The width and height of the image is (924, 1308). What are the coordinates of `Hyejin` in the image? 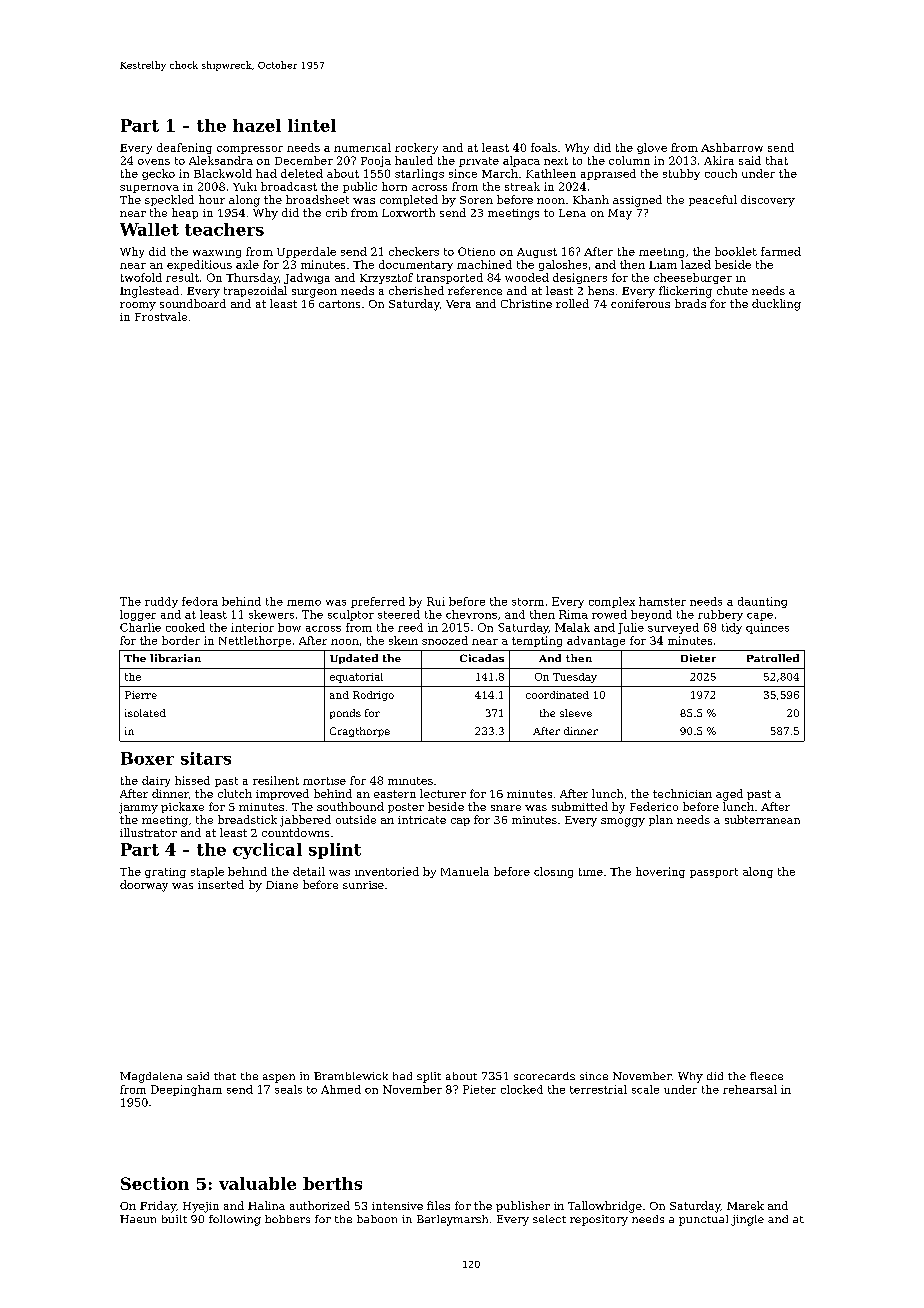 It's located at (201, 1207).
